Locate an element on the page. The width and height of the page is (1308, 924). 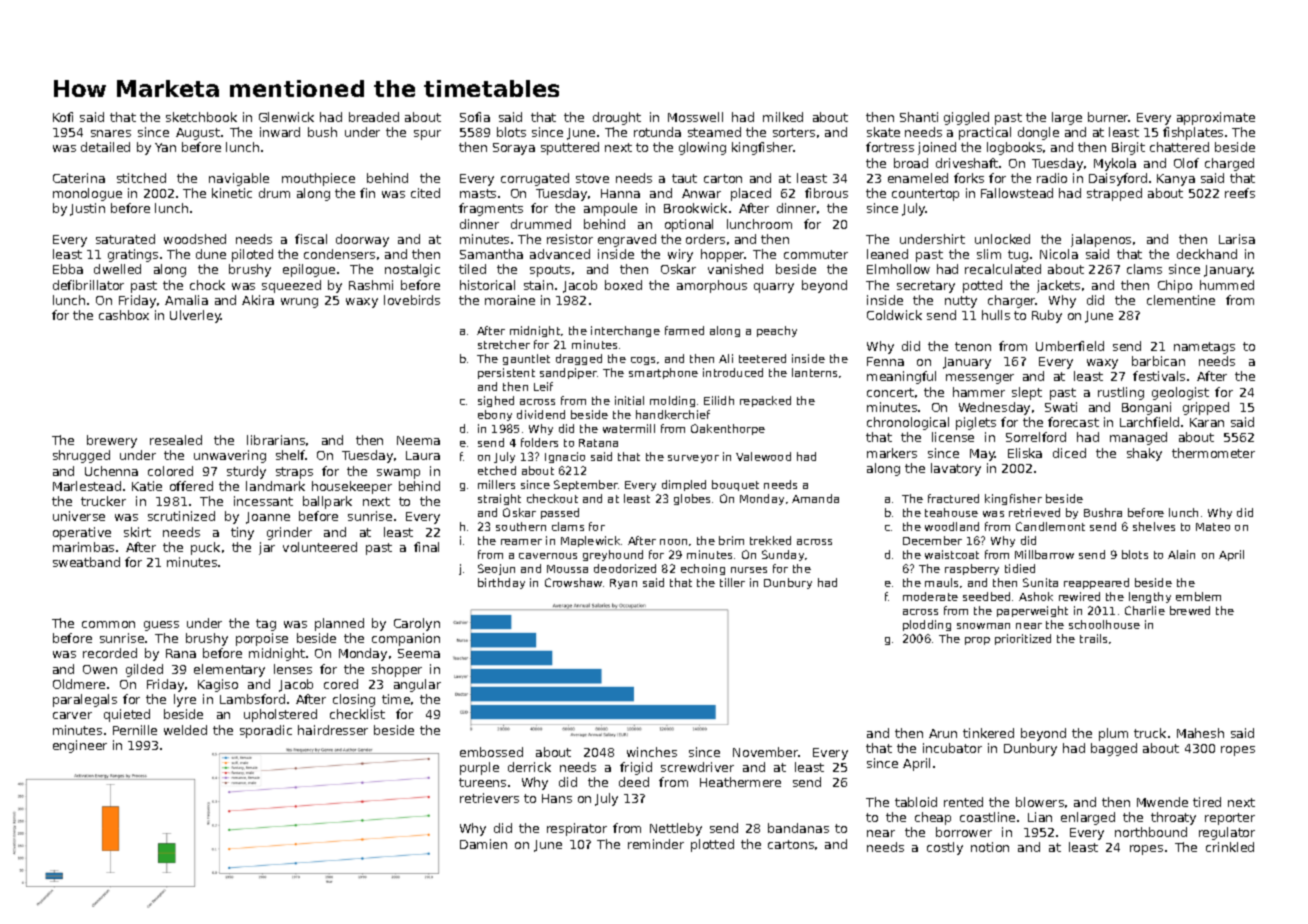
Damien is located at coordinates (483, 844).
